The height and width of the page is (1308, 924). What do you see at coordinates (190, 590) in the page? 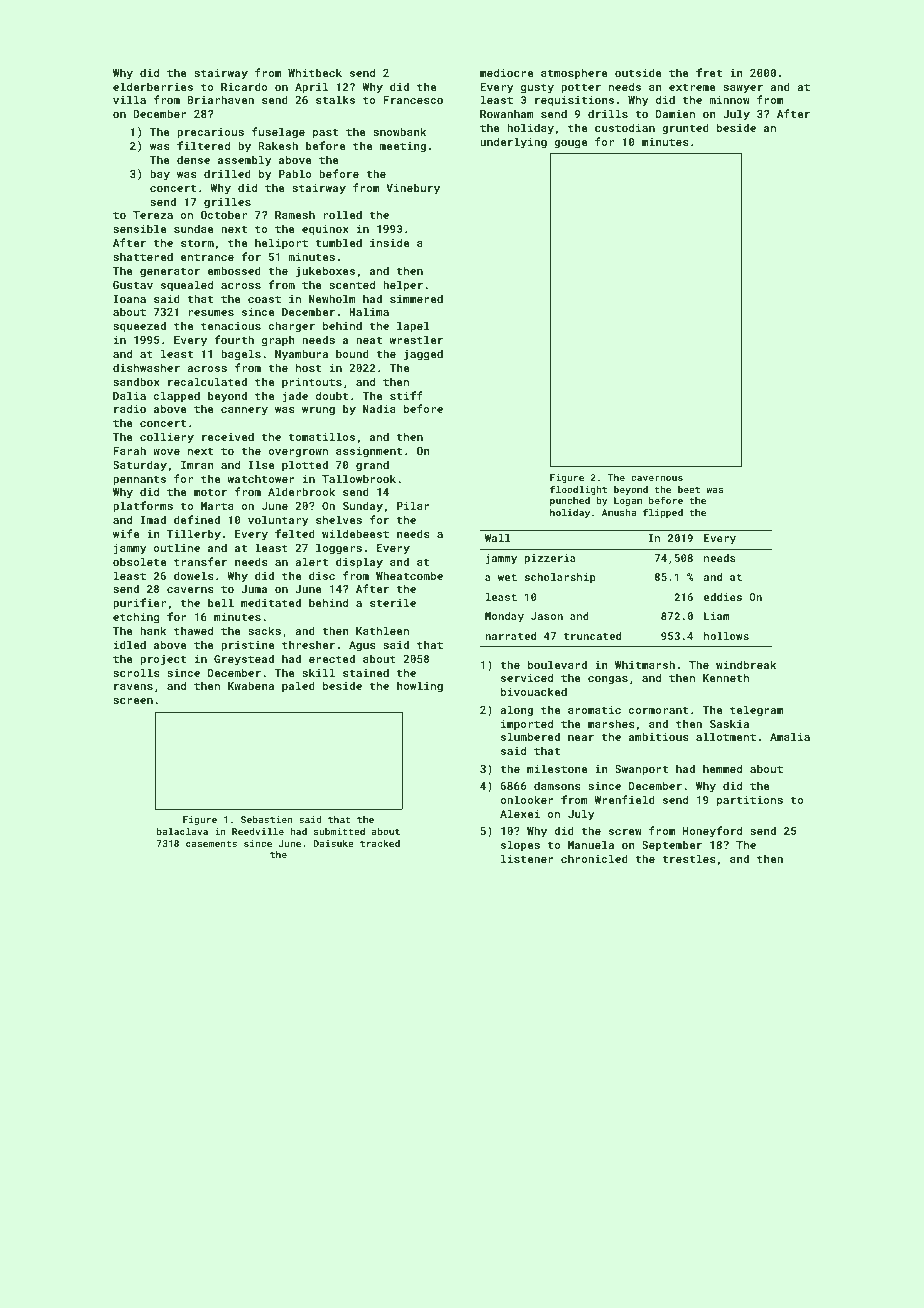
I see `caverns` at bounding box center [190, 590].
